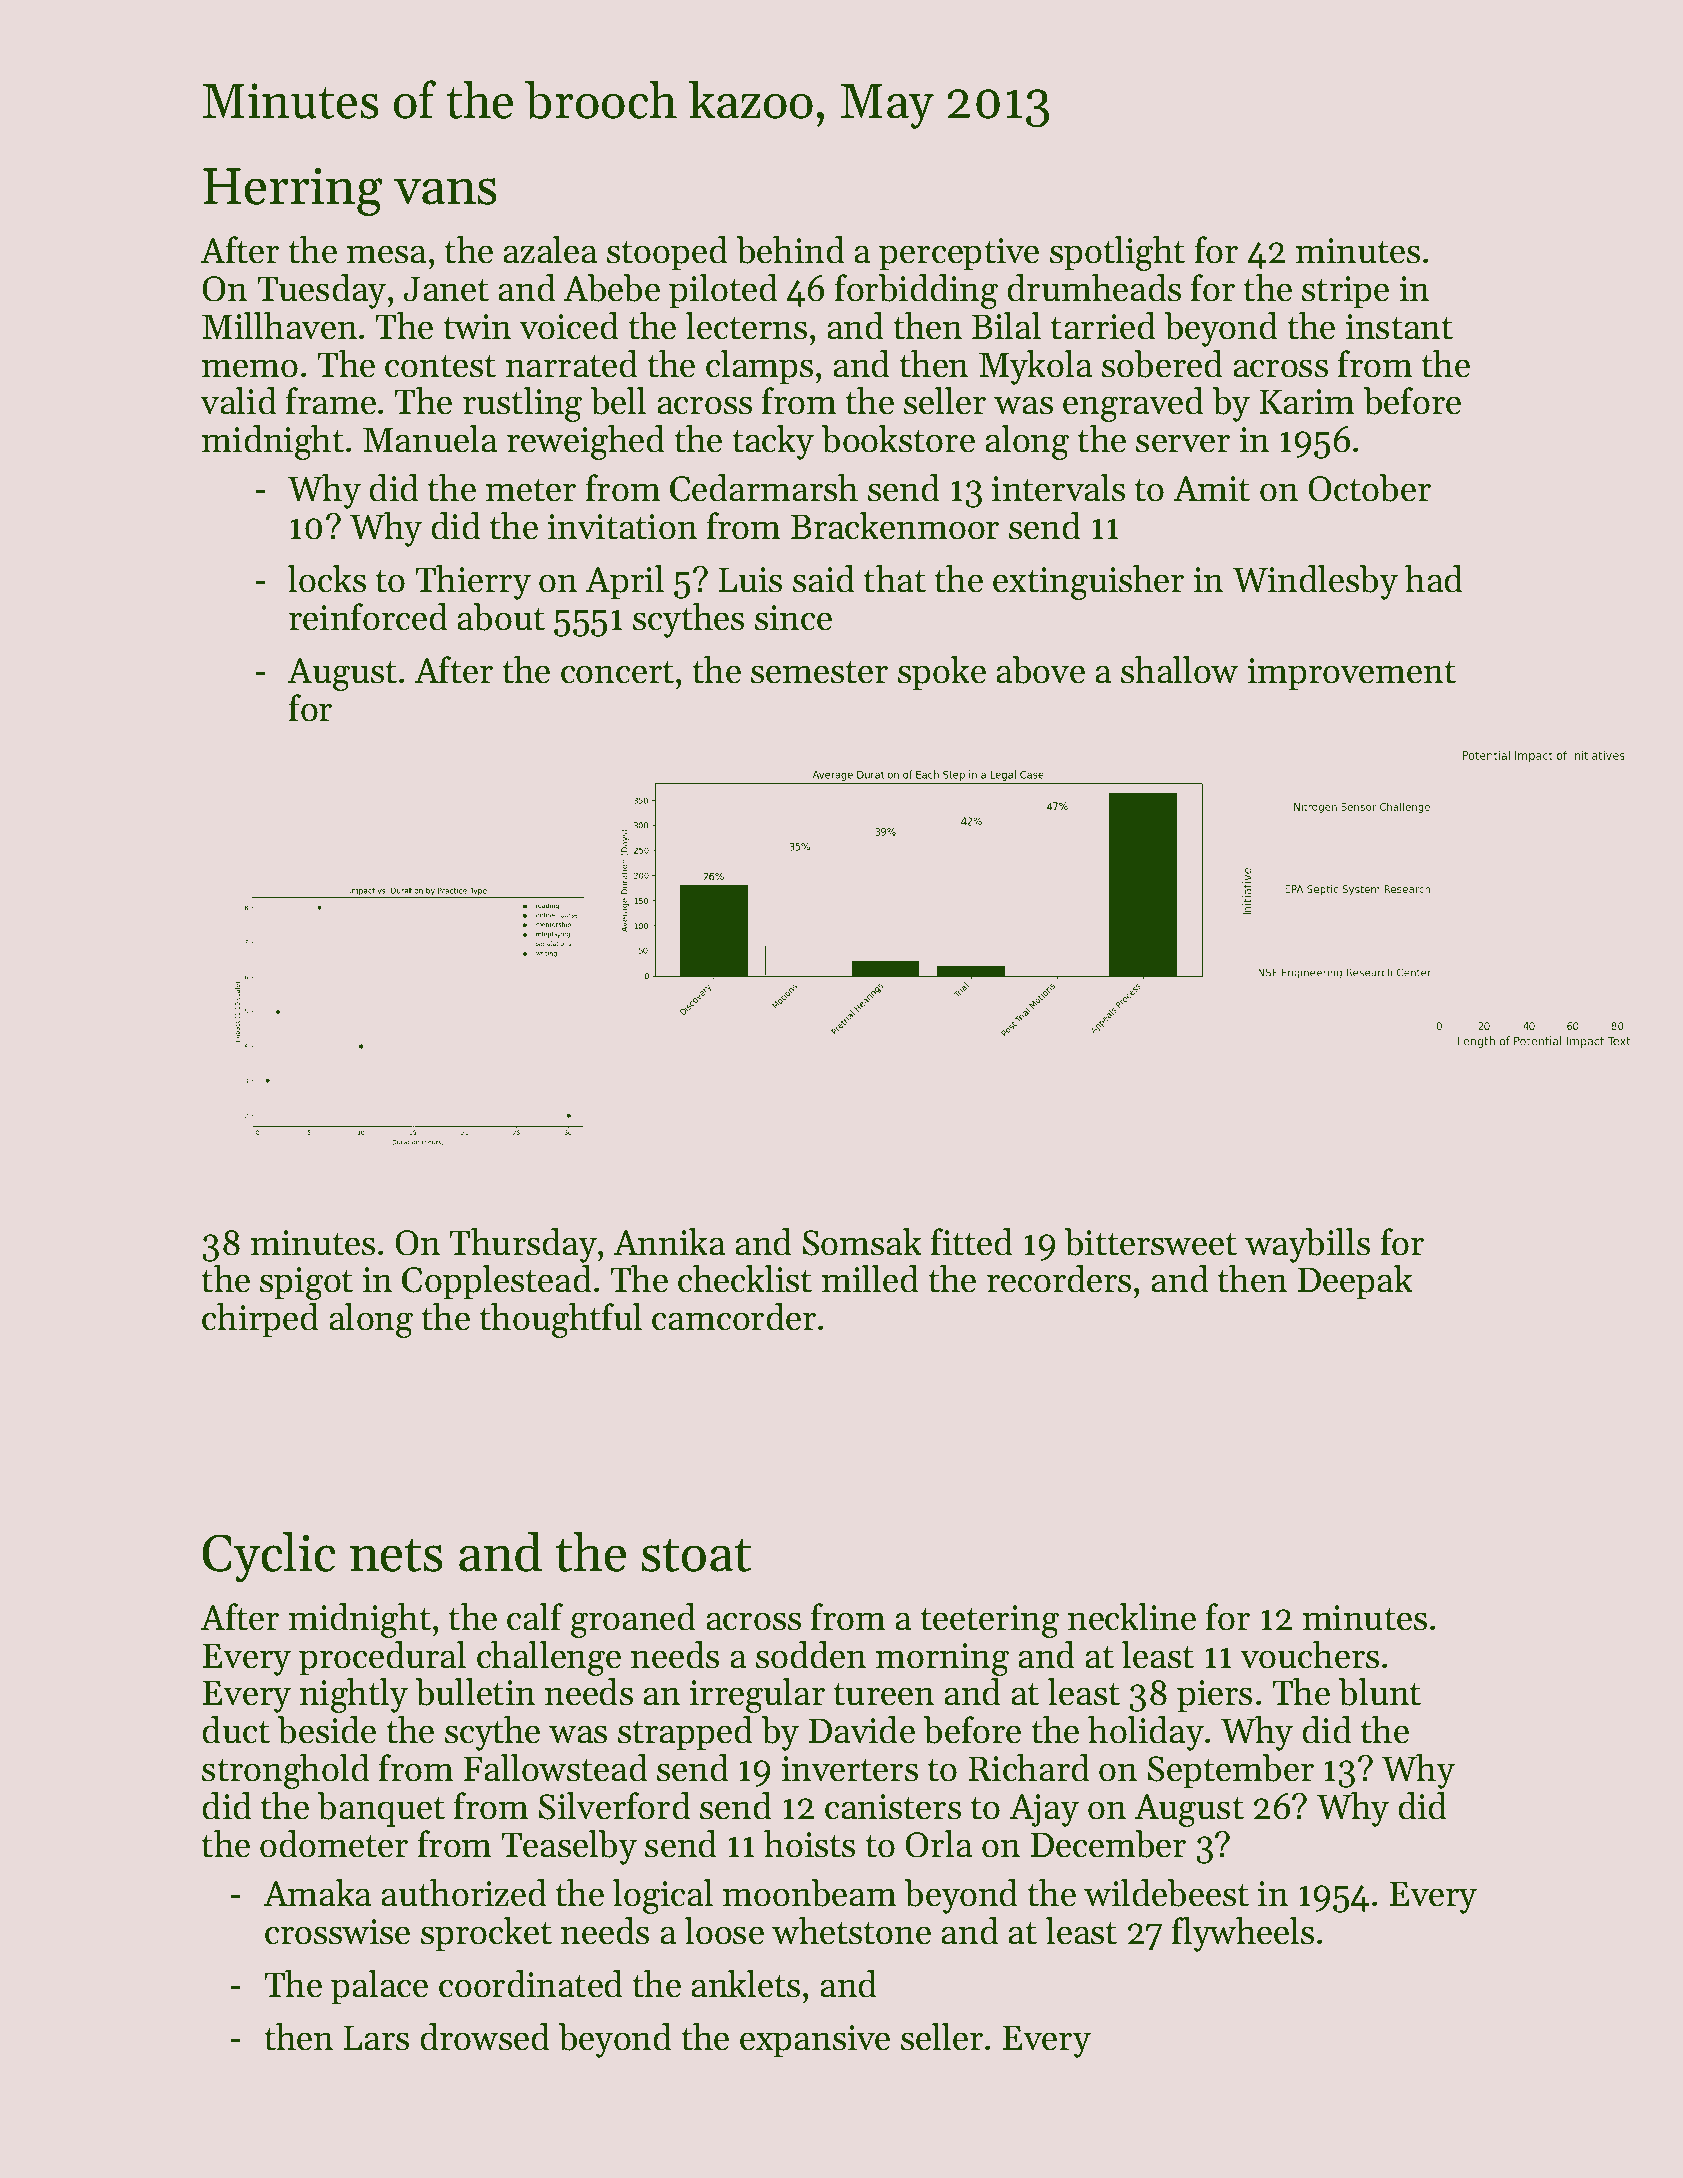 The width and height of the screenshot is (1683, 2178). Describe the element at coordinates (685, 1733) in the screenshot. I see `strapped` at that location.
